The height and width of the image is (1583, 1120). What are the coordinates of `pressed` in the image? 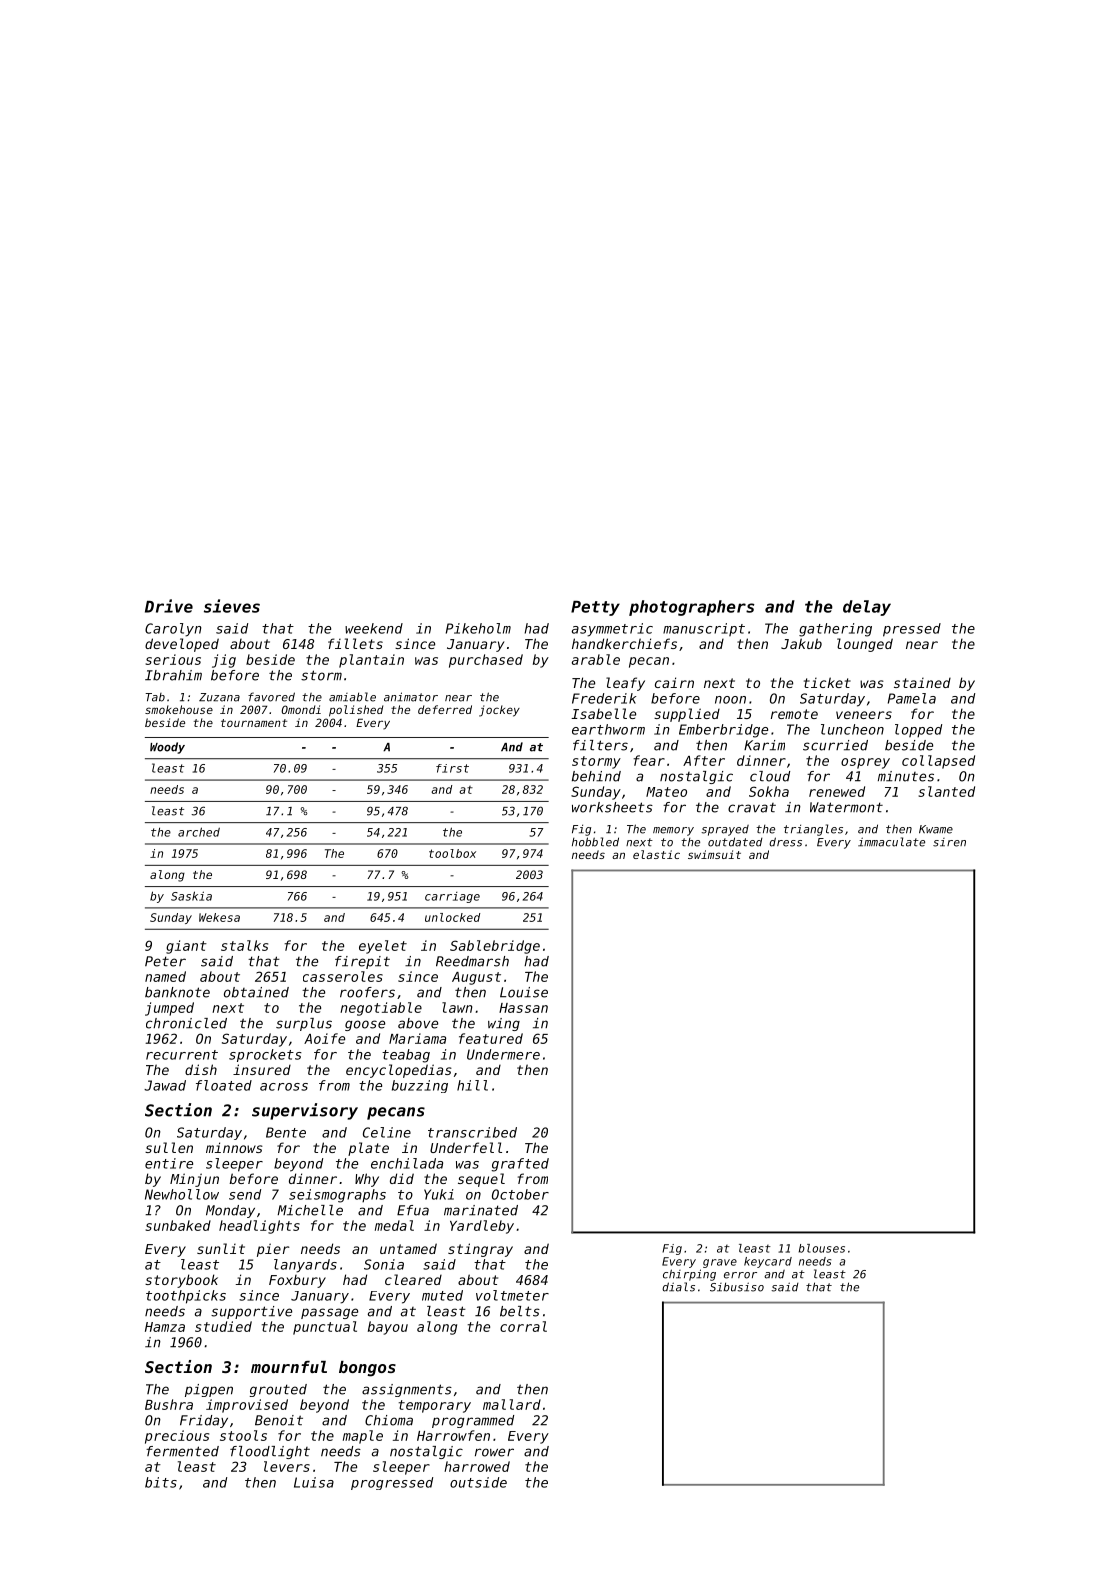 It's located at (912, 630).
